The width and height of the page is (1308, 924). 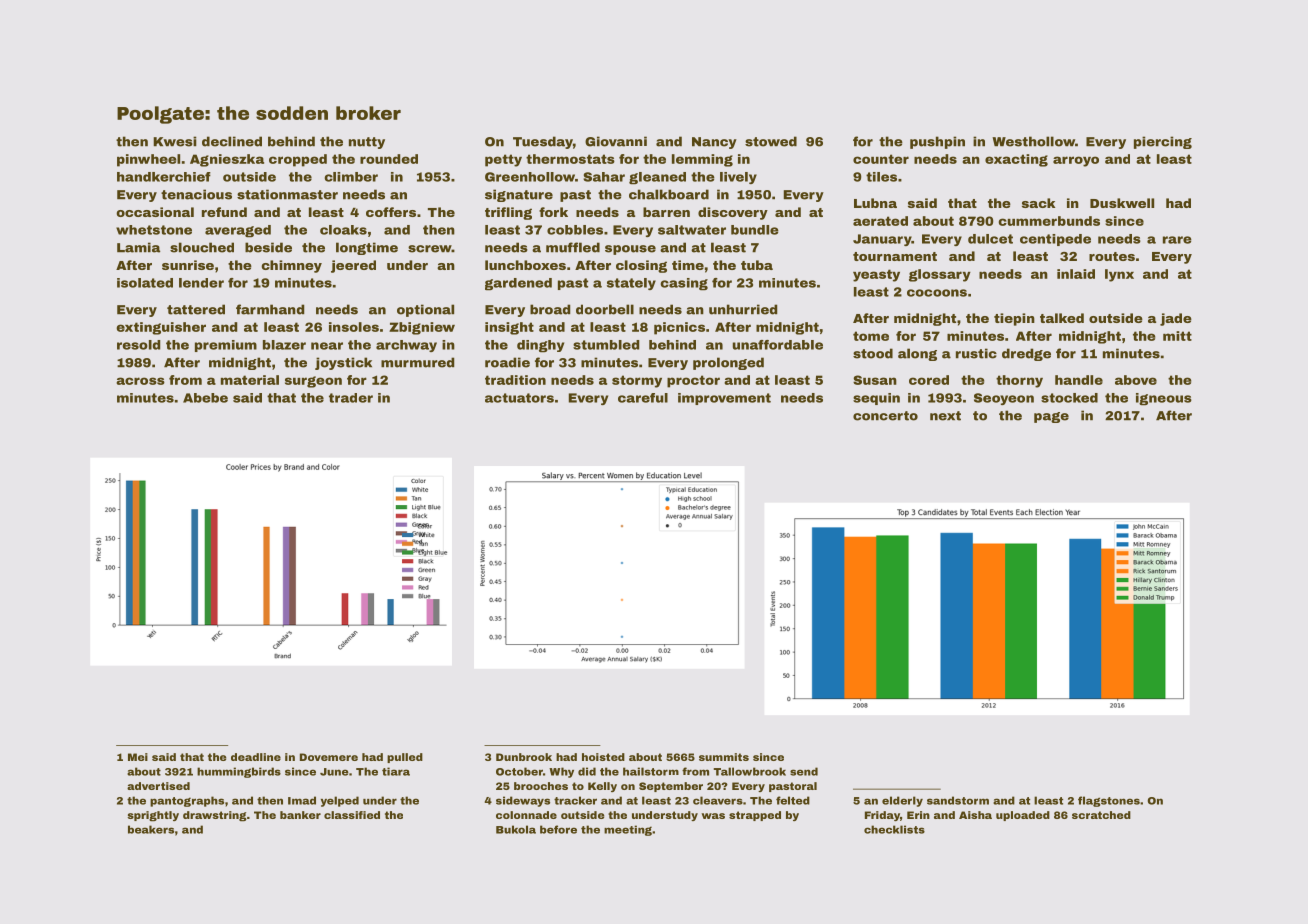 I want to click on cobbles, so click(x=575, y=230).
